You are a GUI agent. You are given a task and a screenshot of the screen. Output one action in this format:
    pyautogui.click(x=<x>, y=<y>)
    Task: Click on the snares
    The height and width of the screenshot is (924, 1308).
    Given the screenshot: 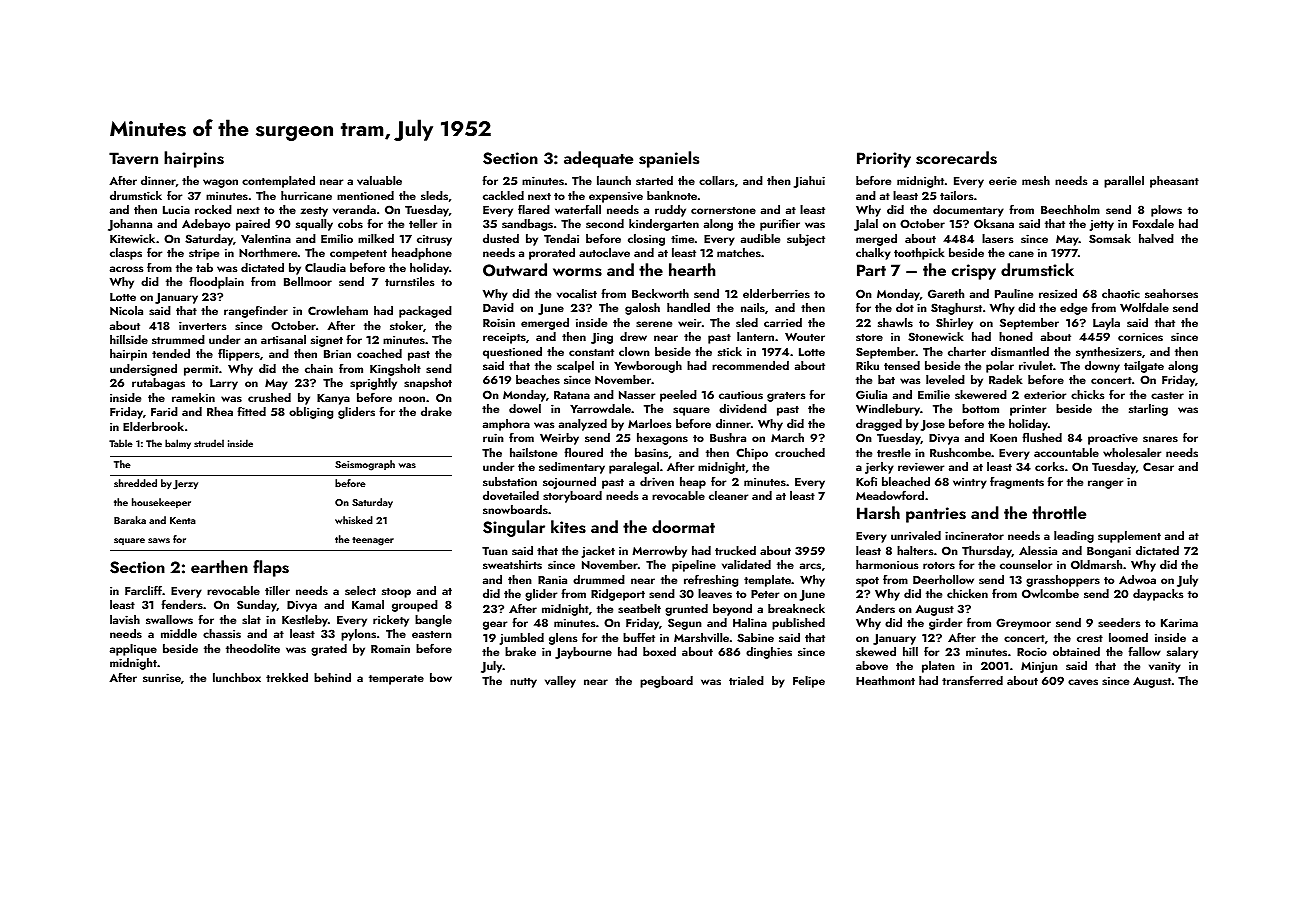 What is the action you would take?
    pyautogui.click(x=1160, y=439)
